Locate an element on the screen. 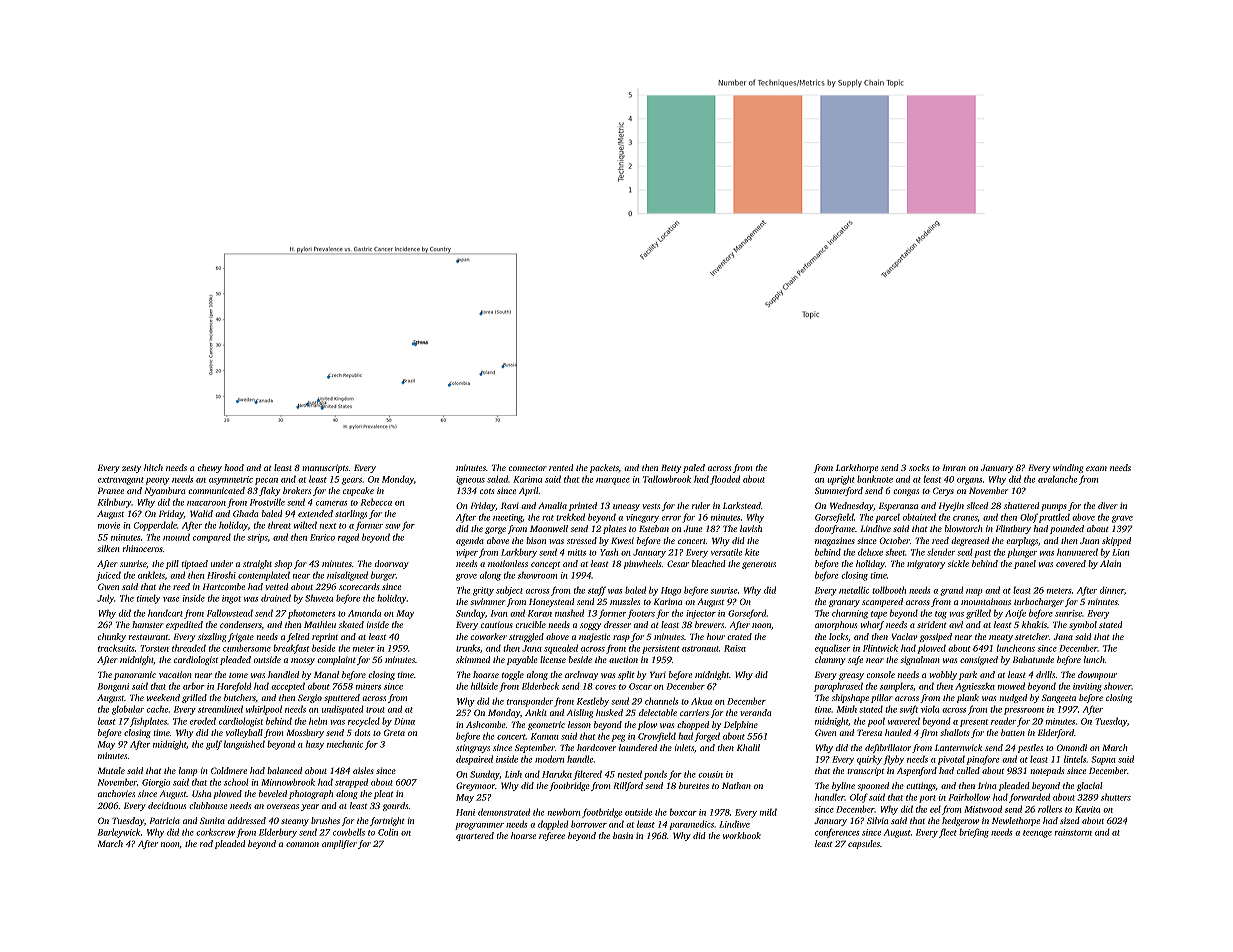 This screenshot has width=1233, height=952. silken is located at coordinates (108, 548).
